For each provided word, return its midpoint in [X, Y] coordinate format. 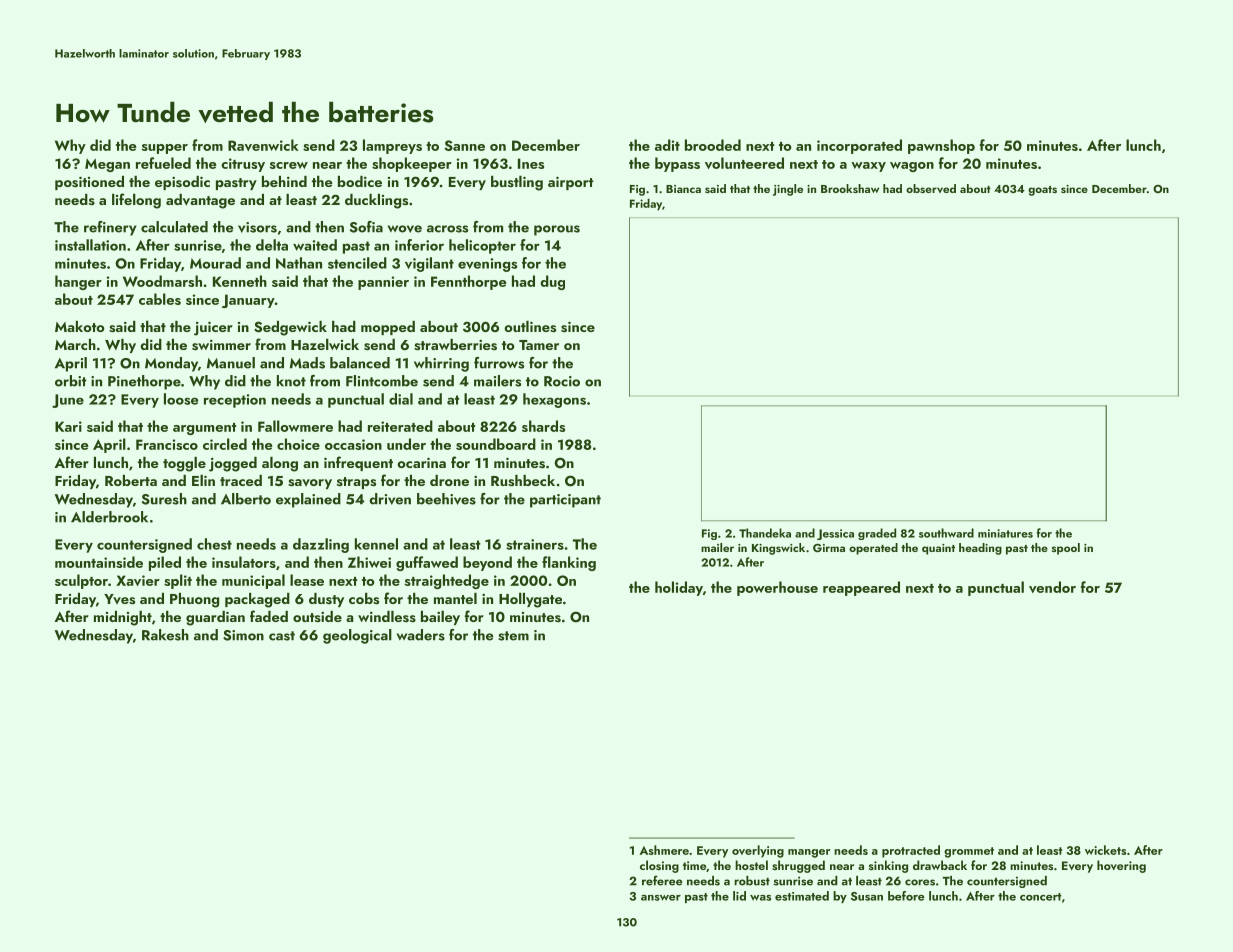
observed [931, 188]
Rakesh [165, 635]
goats [1042, 191]
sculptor [81, 581]
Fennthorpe [468, 282]
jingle [788, 190]
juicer [213, 329]
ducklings [376, 201]
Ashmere [664, 850]
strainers [535, 544]
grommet [969, 852]
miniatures [1005, 533]
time [694, 865]
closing [659, 866]
